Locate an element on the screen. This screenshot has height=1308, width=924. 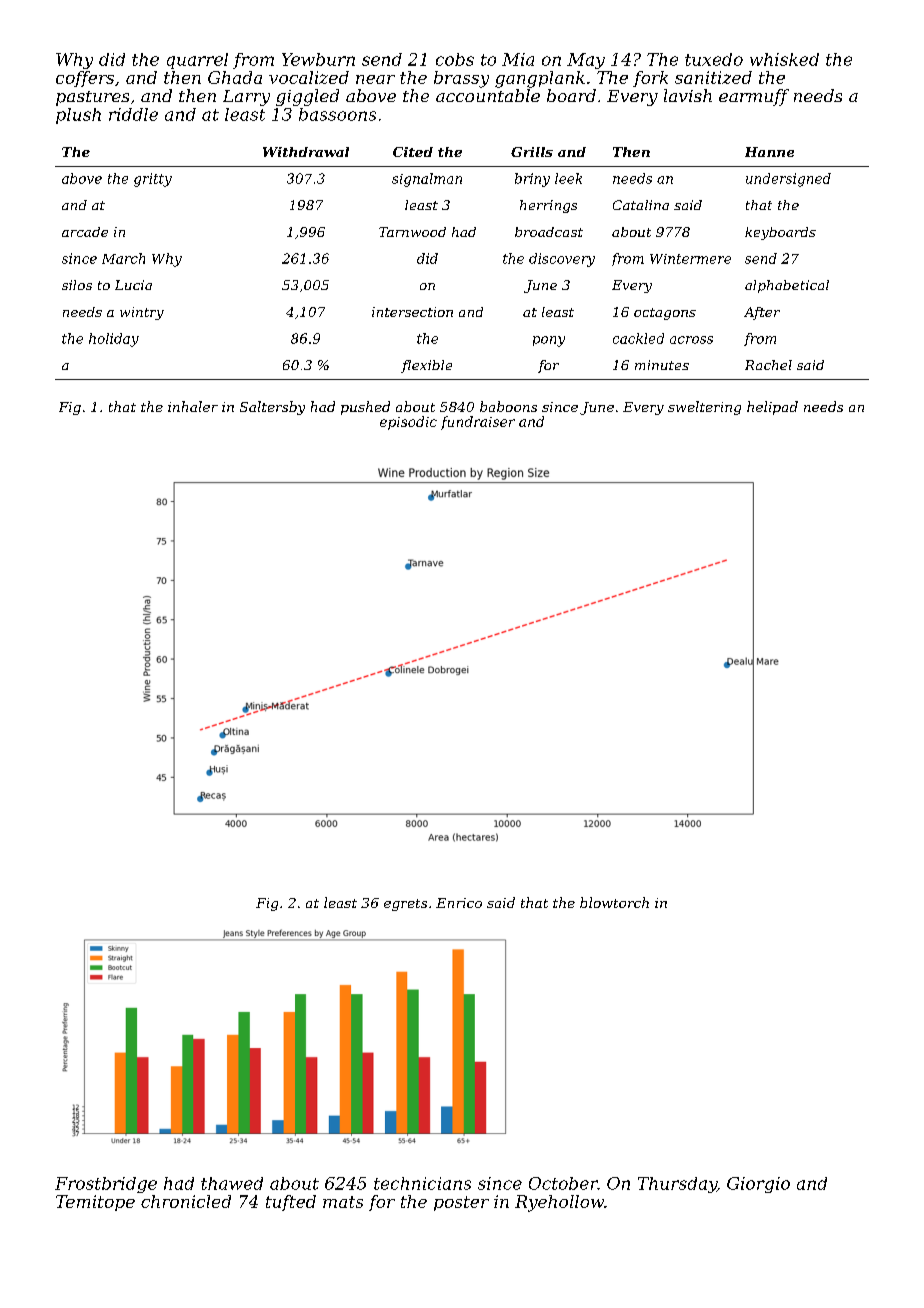
helipad is located at coordinates (772, 408).
